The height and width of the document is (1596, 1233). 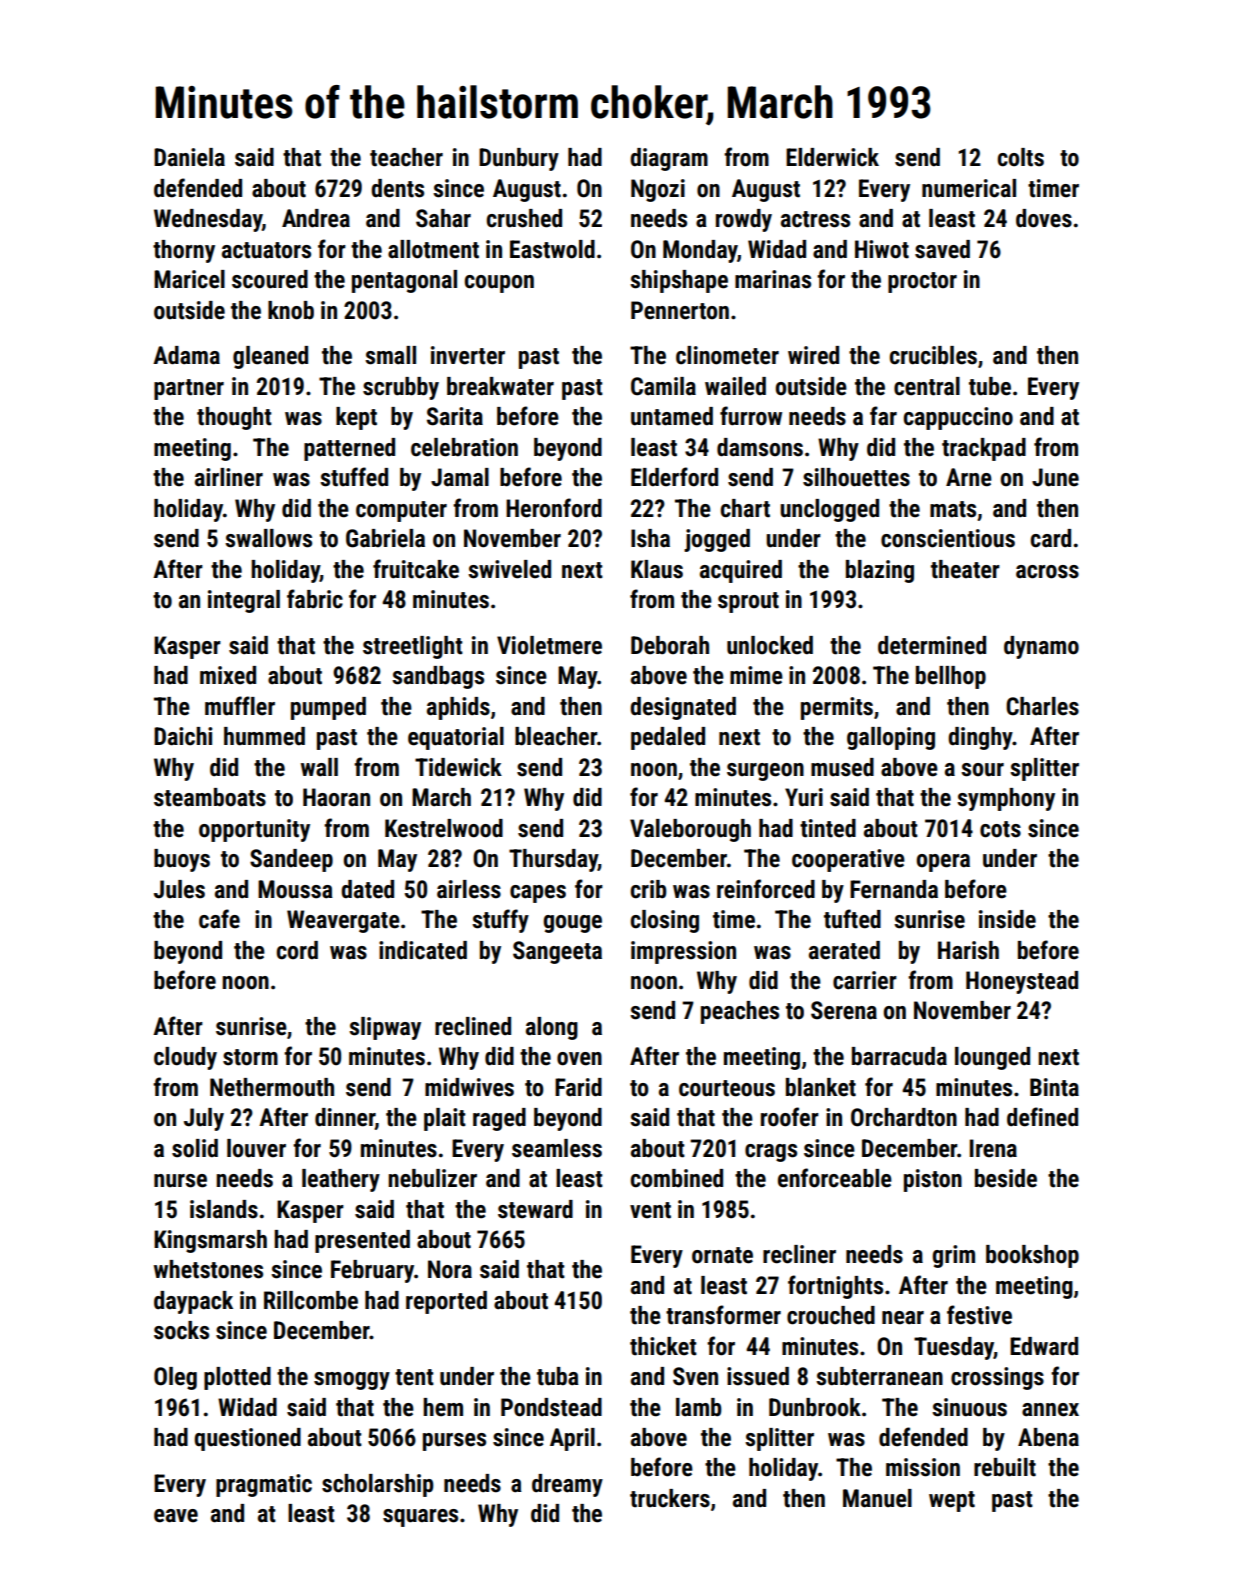 I want to click on blazing, so click(x=880, y=571).
